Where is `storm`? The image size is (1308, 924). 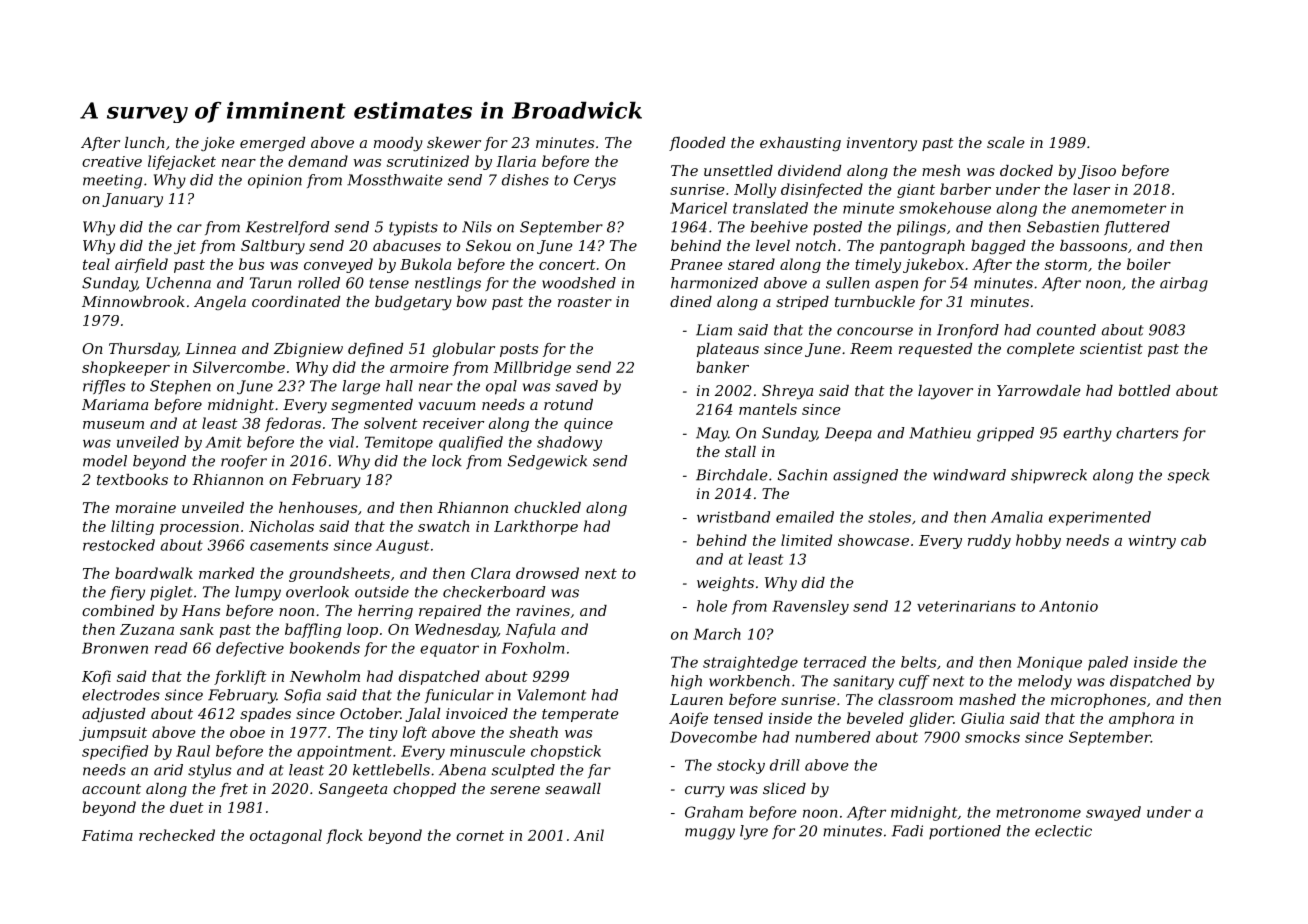
storm is located at coordinates (1066, 264).
